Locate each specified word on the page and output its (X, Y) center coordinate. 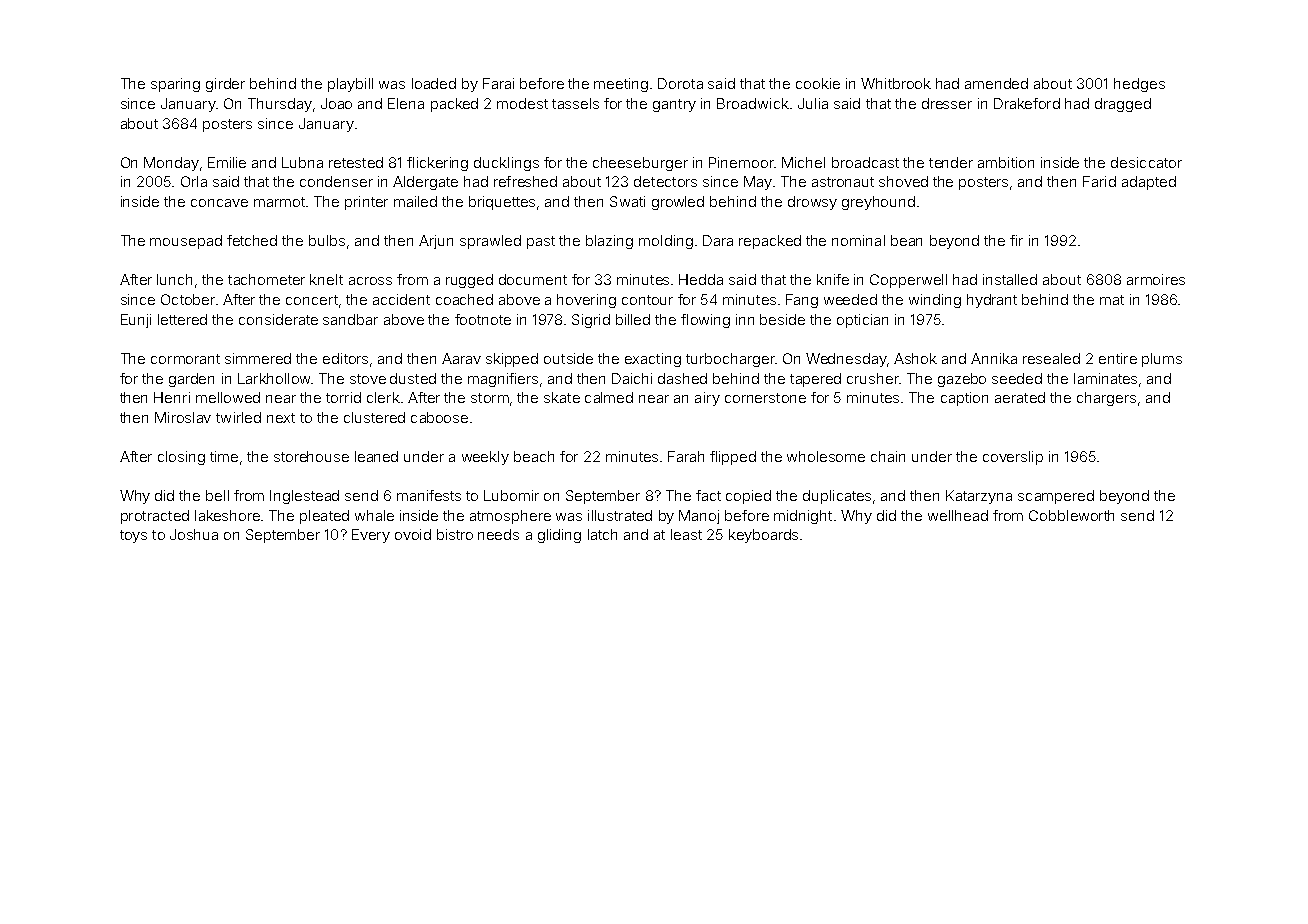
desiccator (1146, 162)
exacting (653, 360)
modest (522, 103)
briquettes (502, 203)
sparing (175, 85)
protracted (155, 517)
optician (862, 321)
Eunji (136, 321)
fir (1016, 240)
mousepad (186, 242)
